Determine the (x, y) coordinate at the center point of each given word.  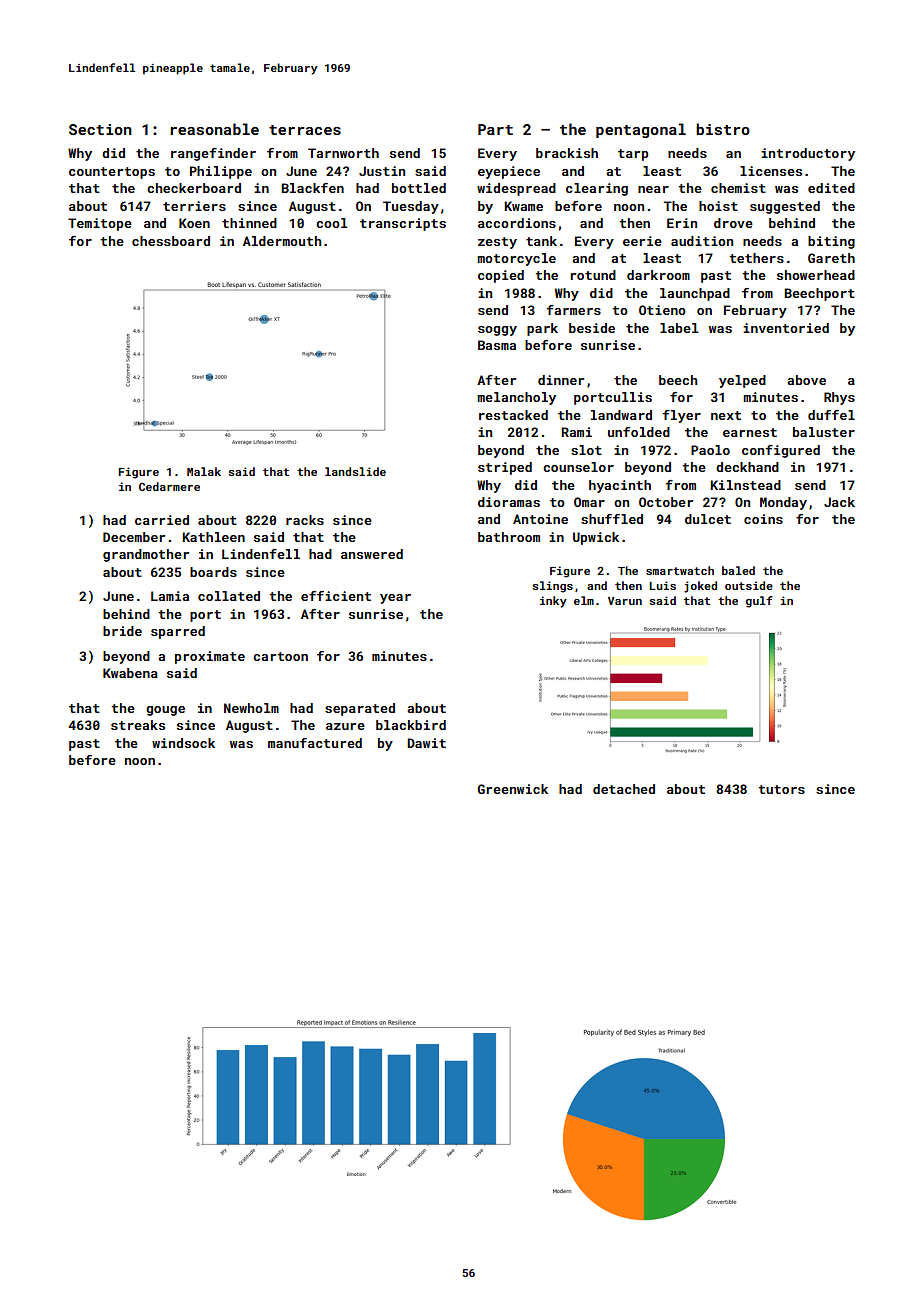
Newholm (251, 708)
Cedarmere (169, 486)
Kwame (523, 206)
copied (501, 276)
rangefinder (213, 154)
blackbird (411, 725)
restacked (513, 415)
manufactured (315, 743)
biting (831, 242)
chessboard (171, 241)
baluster (824, 432)
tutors (781, 789)
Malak (204, 471)
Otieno (662, 310)
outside (749, 585)
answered (372, 554)
